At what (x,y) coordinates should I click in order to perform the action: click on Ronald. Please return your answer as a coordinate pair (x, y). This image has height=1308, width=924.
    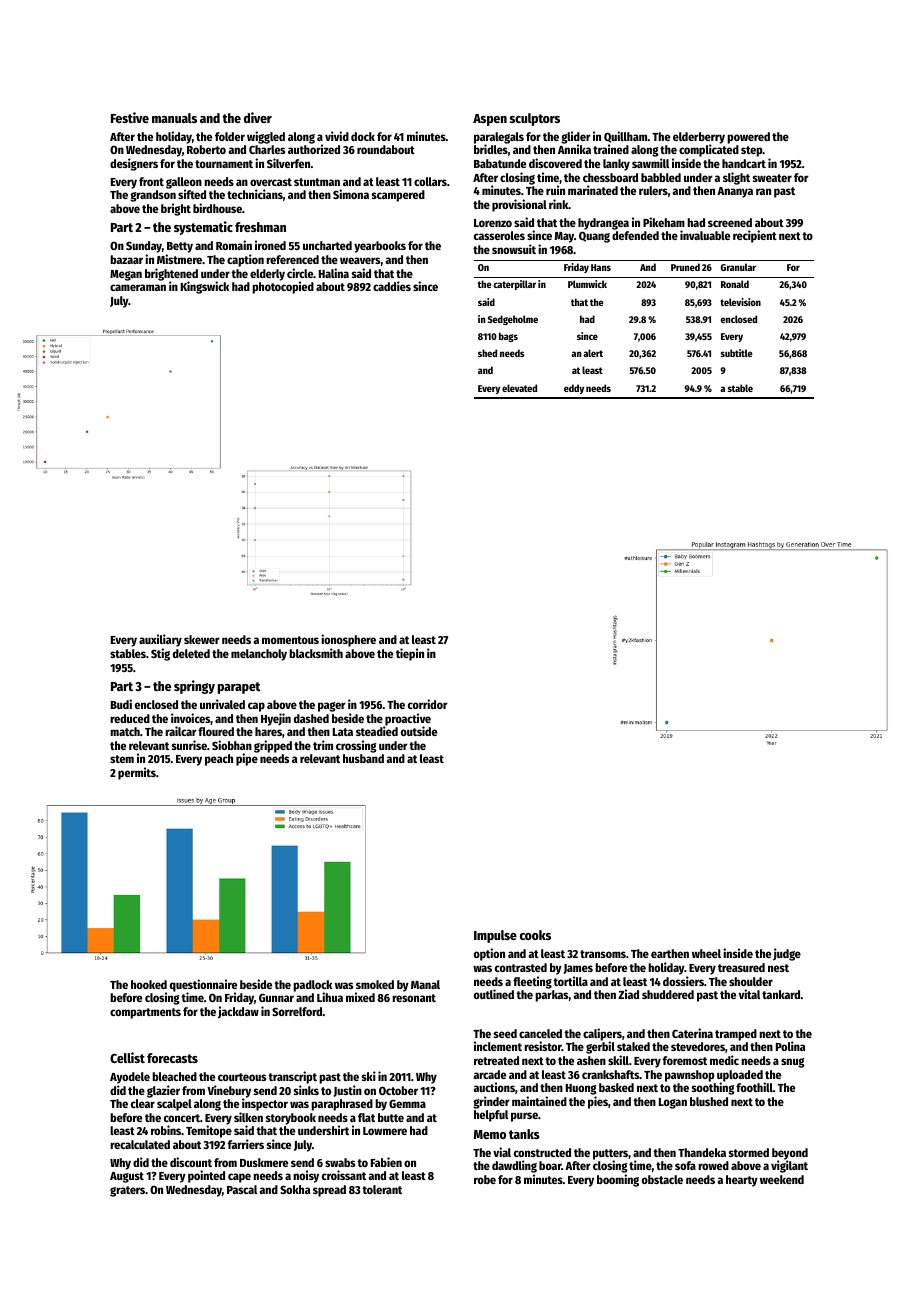
    Looking at the image, I should click on (735, 284).
